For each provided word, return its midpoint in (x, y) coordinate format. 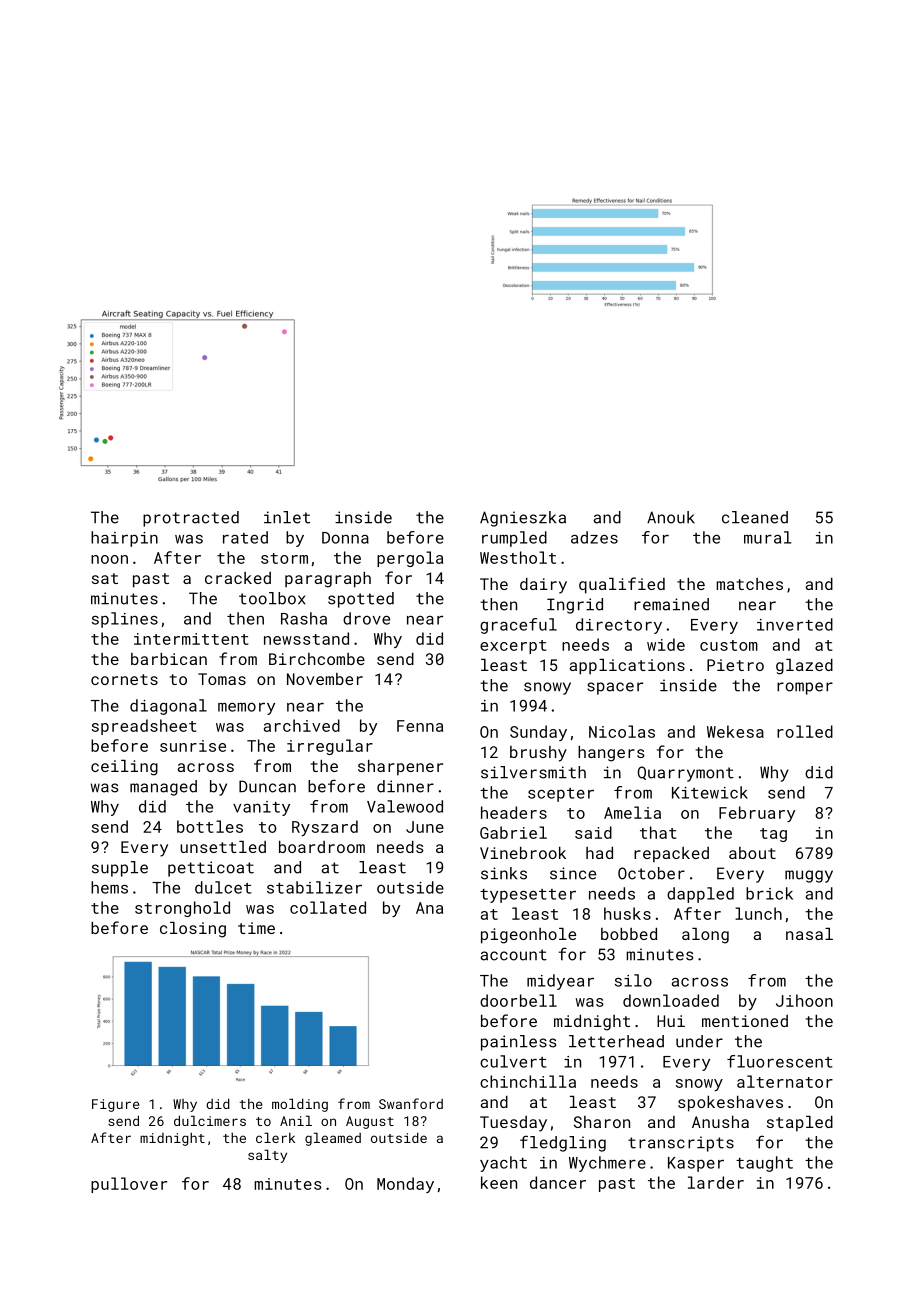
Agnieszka (523, 519)
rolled (805, 731)
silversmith (533, 772)
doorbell (518, 1000)
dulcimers (210, 1120)
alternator (785, 1081)
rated (245, 537)
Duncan (267, 786)
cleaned (755, 517)
